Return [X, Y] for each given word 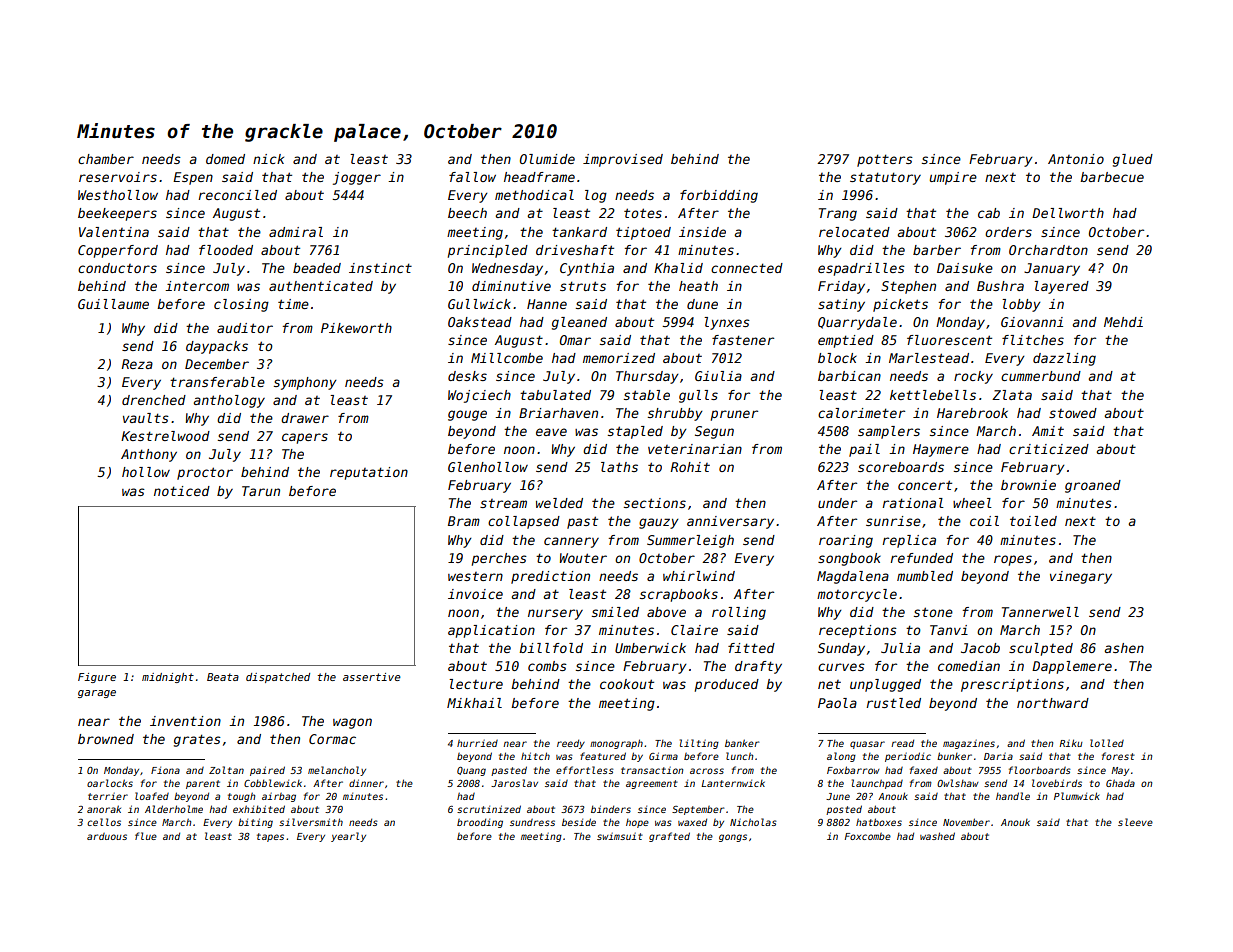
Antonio [1076, 159]
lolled [1107, 743]
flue [146, 836]
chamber [106, 159]
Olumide [547, 159]
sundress [532, 822]
